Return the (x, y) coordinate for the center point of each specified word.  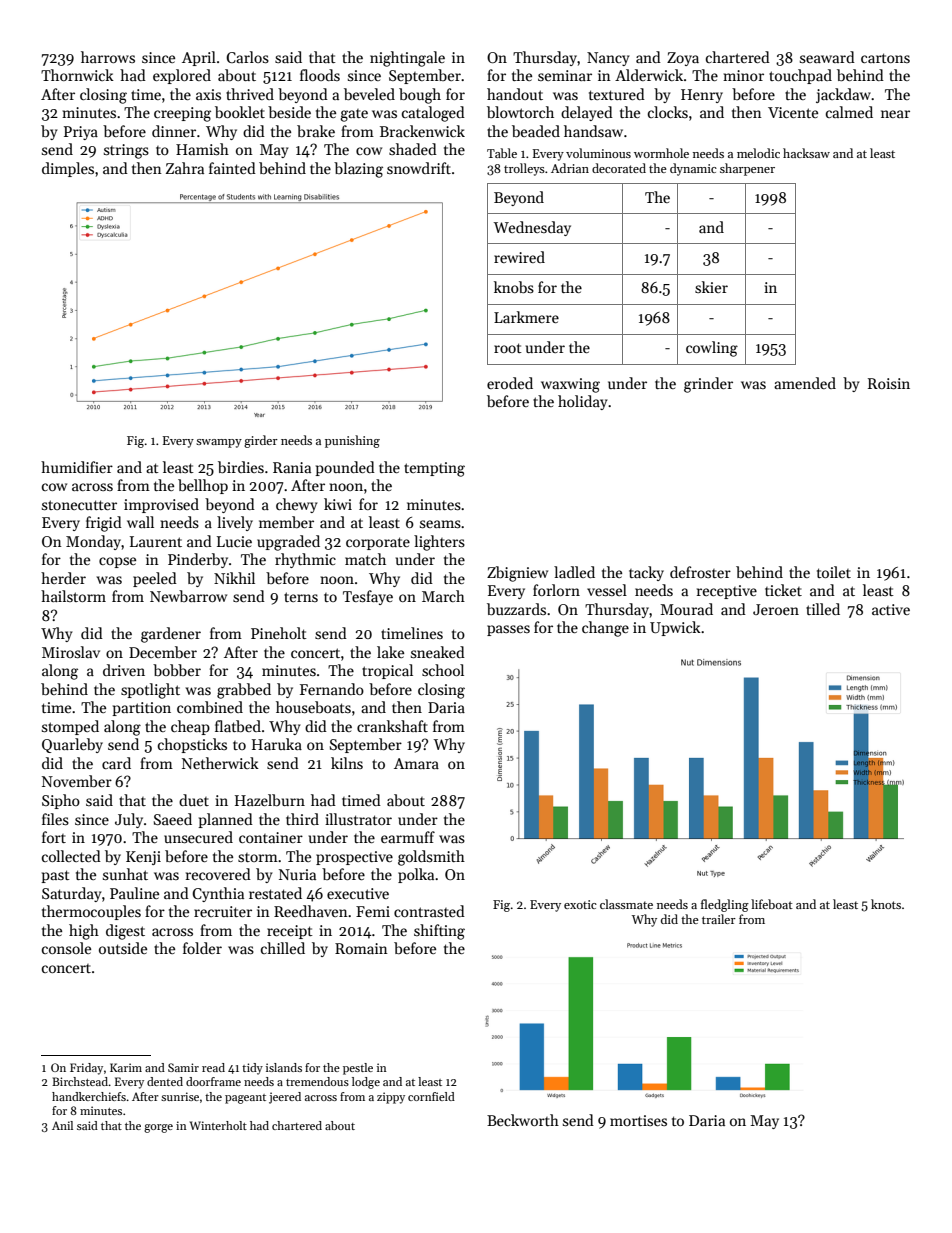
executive (358, 893)
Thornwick (77, 75)
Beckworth (523, 1120)
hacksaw (806, 153)
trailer (719, 919)
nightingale (407, 59)
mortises (638, 1120)
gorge (158, 1128)
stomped (70, 727)
